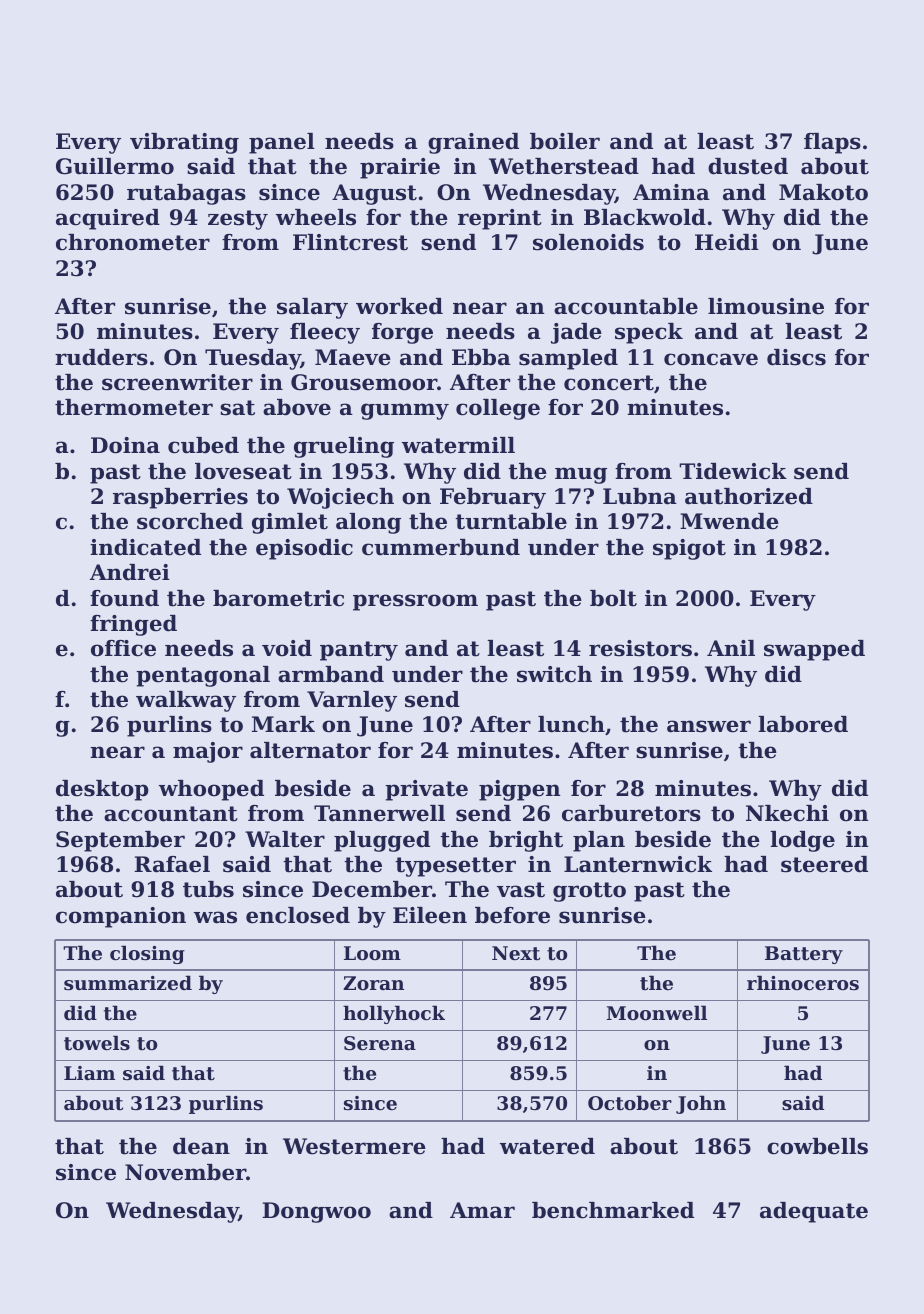 This screenshot has width=924, height=1314. What do you see at coordinates (374, 194) in the screenshot?
I see `August` at bounding box center [374, 194].
